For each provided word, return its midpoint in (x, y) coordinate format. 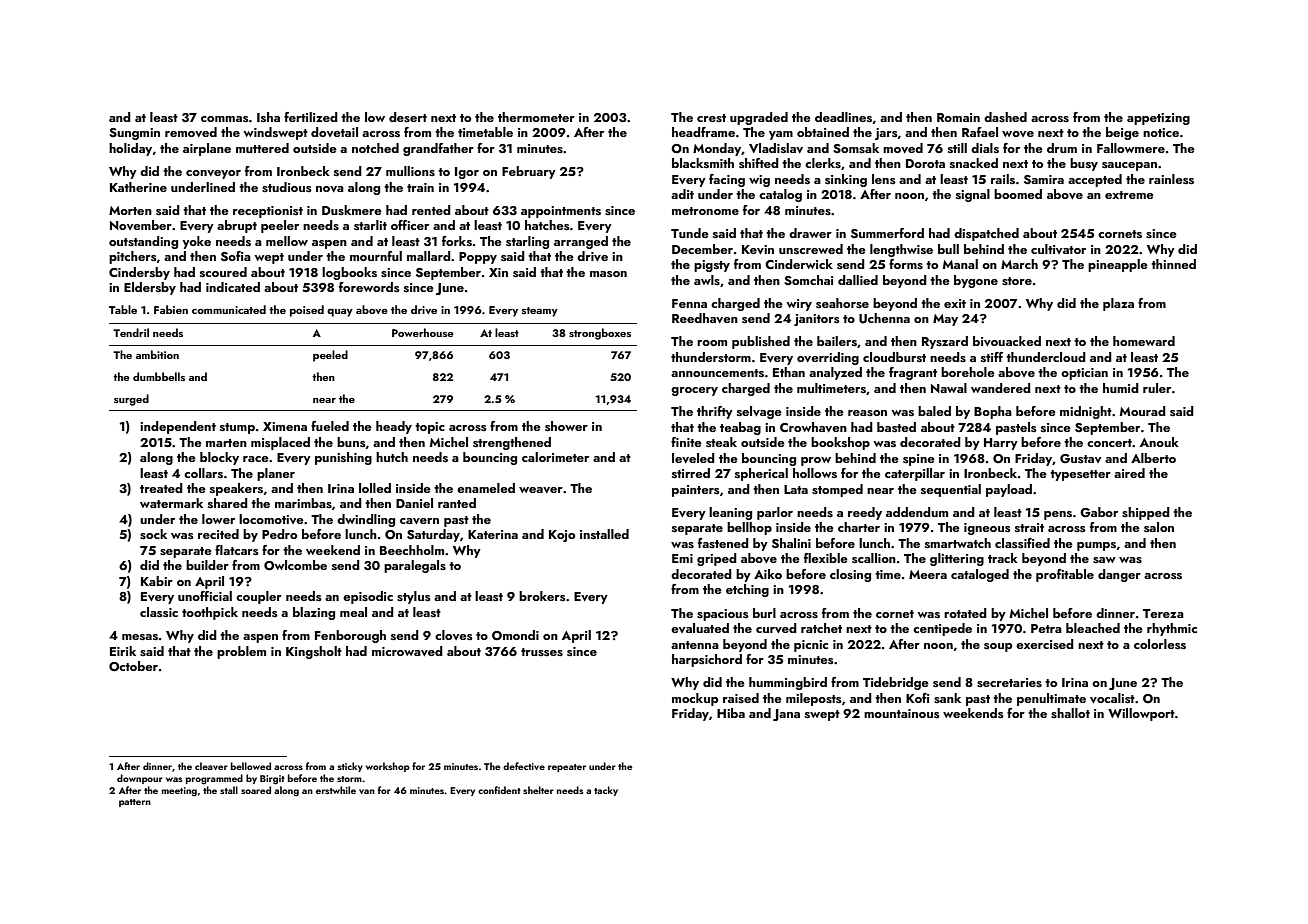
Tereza (1163, 613)
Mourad (1143, 411)
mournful (376, 256)
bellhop (749, 528)
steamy (540, 312)
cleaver (211, 766)
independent (178, 427)
